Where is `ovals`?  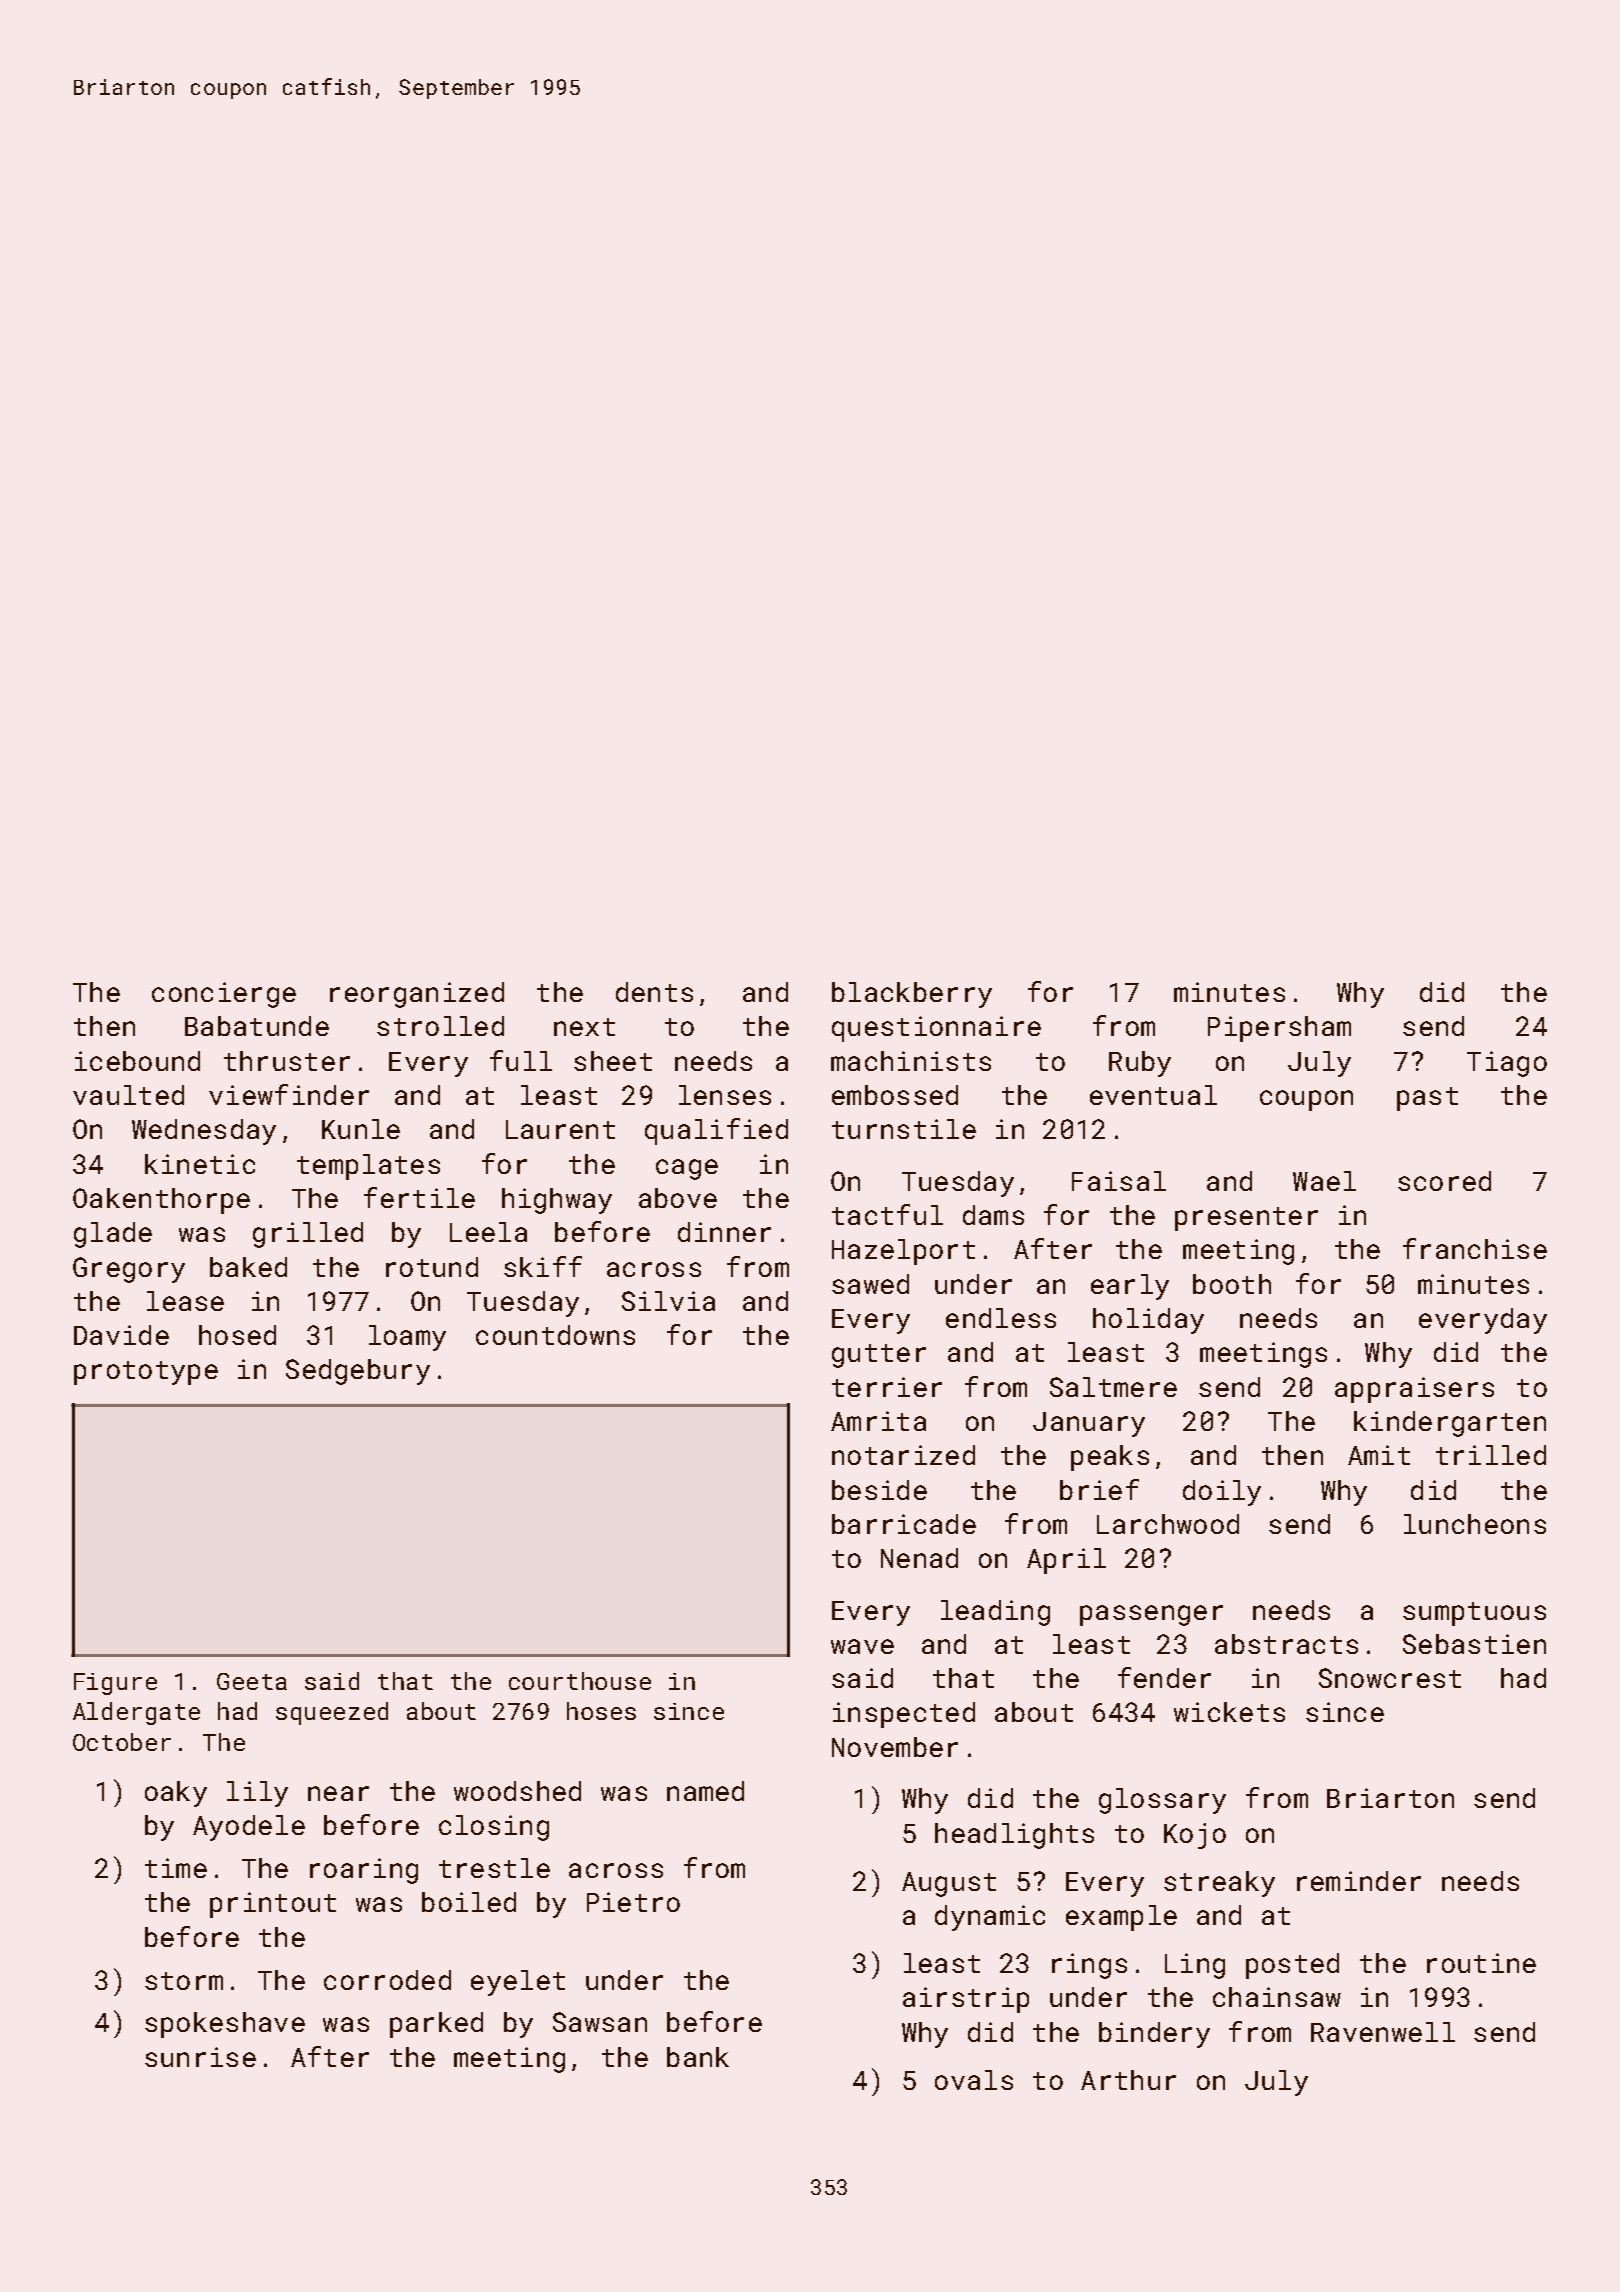 ovals is located at coordinates (974, 2080).
